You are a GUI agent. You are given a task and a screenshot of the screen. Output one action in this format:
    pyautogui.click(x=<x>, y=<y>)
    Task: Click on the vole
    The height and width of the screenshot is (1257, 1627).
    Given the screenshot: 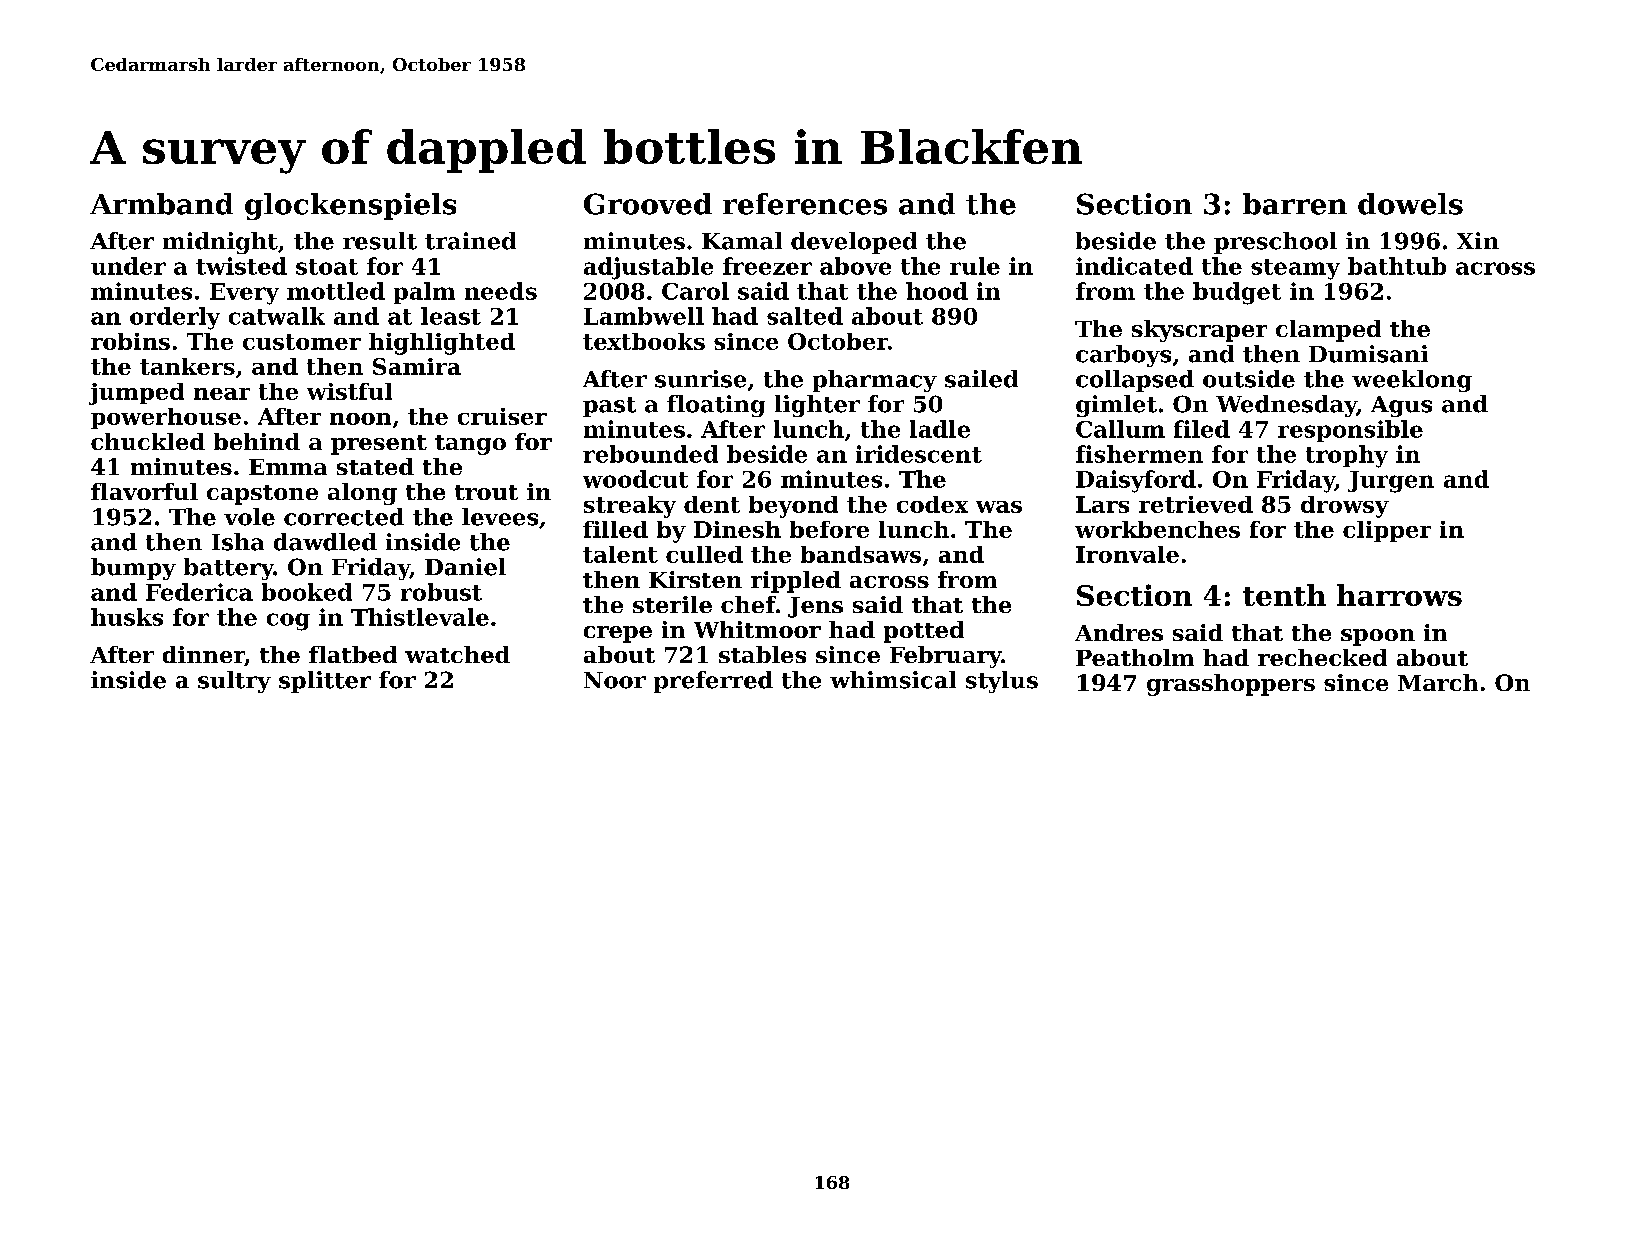 What is the action you would take?
    pyautogui.click(x=249, y=517)
